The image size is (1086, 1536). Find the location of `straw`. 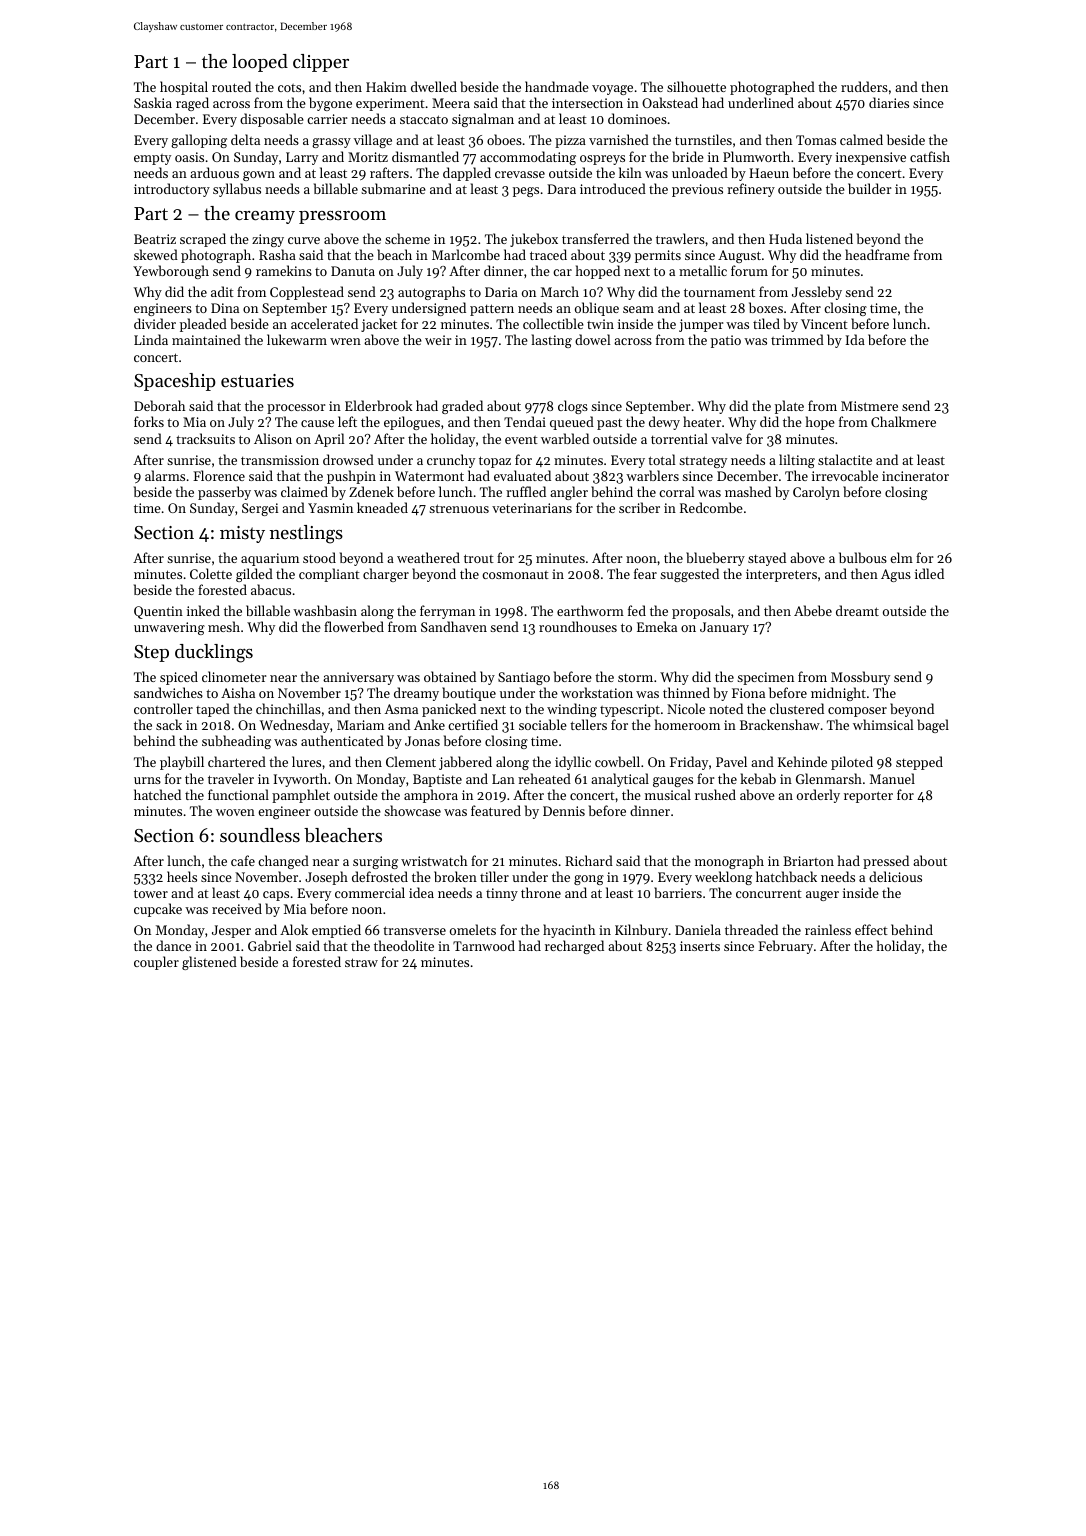

straw is located at coordinates (361, 962).
